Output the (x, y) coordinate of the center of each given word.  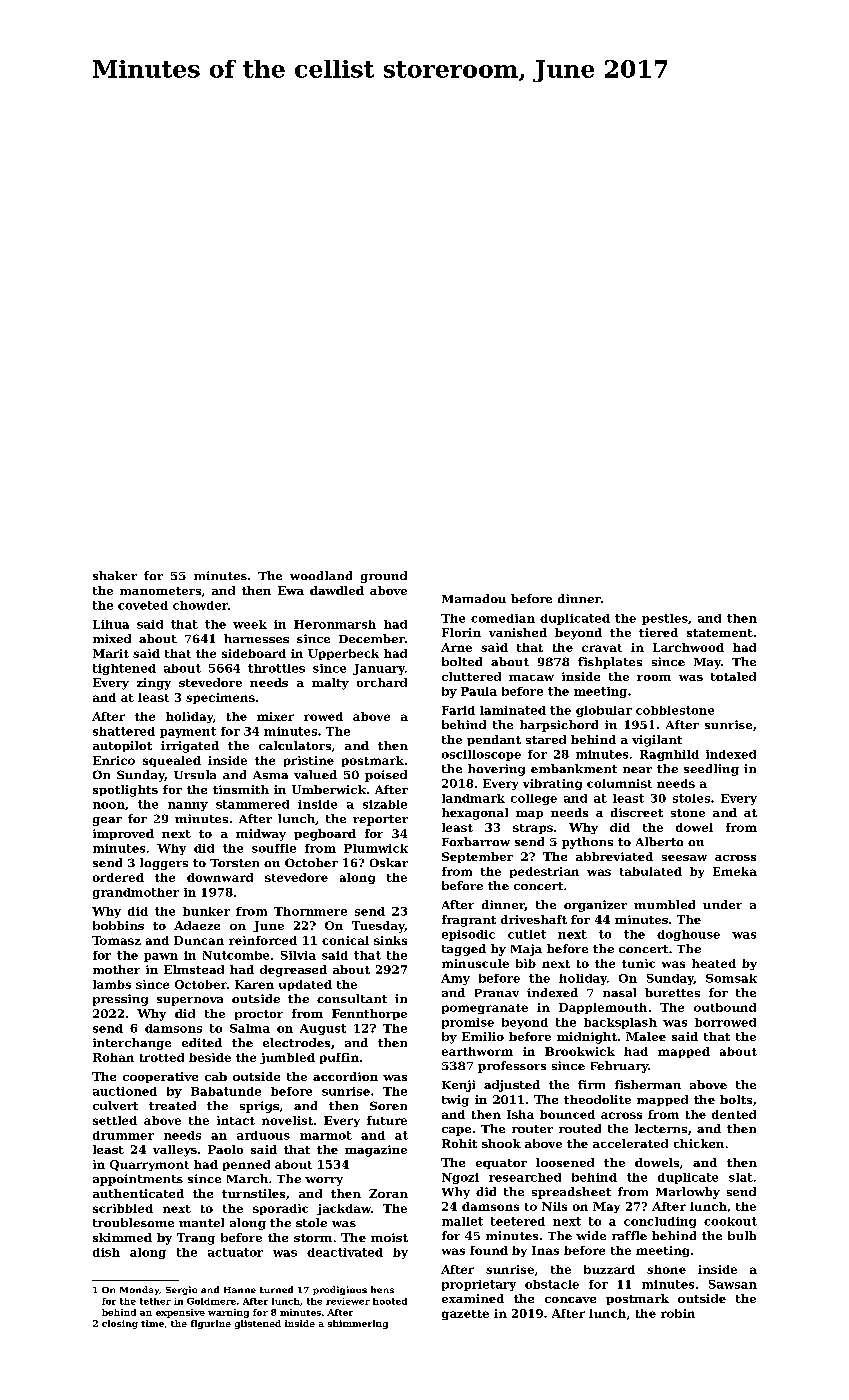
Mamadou (474, 598)
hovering (496, 770)
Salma (250, 1028)
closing (120, 1324)
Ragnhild (669, 755)
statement (720, 633)
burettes (672, 992)
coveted (143, 605)
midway (261, 835)
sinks (390, 940)
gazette (465, 1315)
